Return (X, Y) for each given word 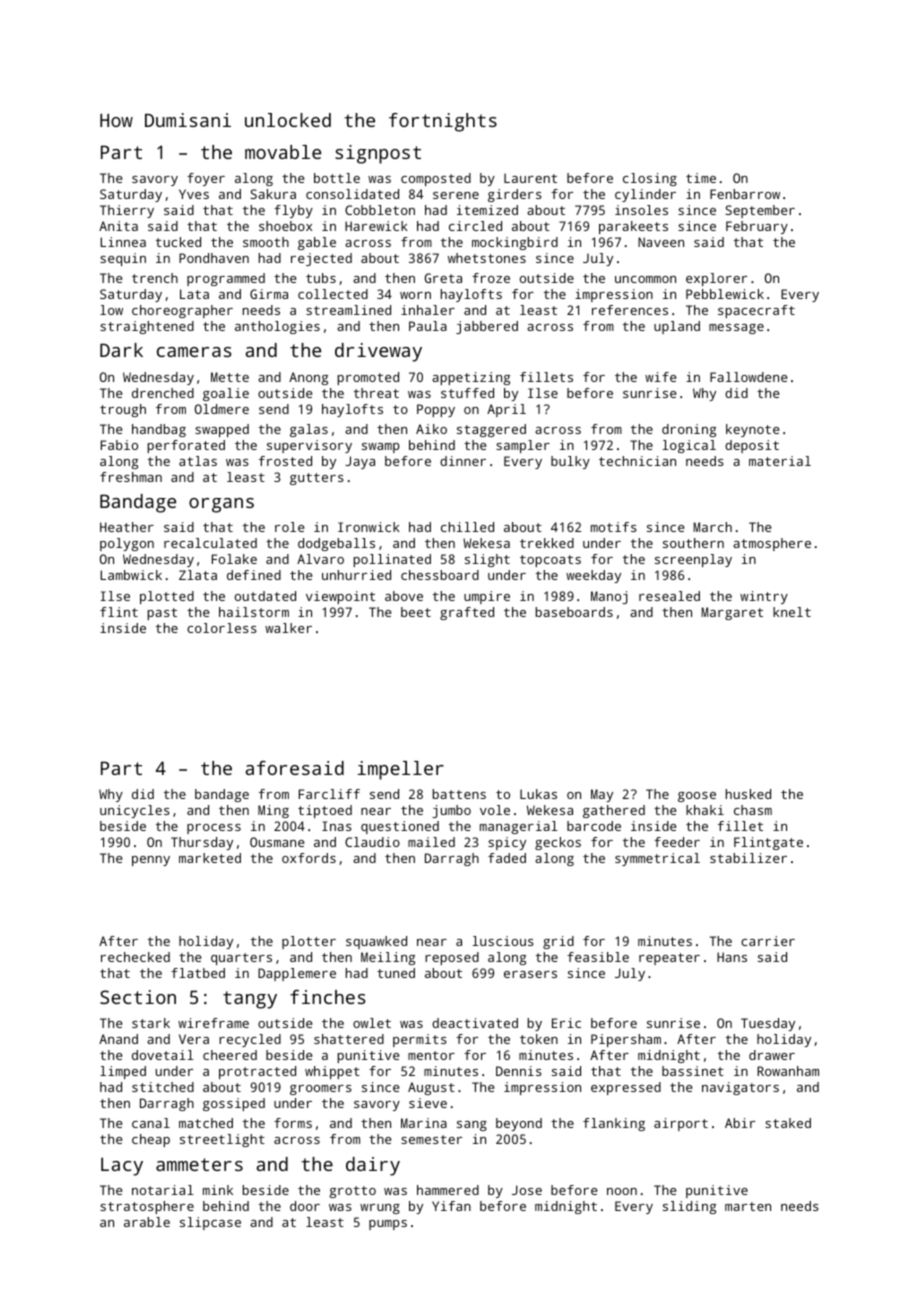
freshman (131, 477)
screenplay (693, 560)
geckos (558, 843)
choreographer (182, 311)
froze (491, 278)
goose (697, 797)
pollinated (392, 560)
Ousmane (277, 842)
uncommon (645, 279)
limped (123, 1072)
